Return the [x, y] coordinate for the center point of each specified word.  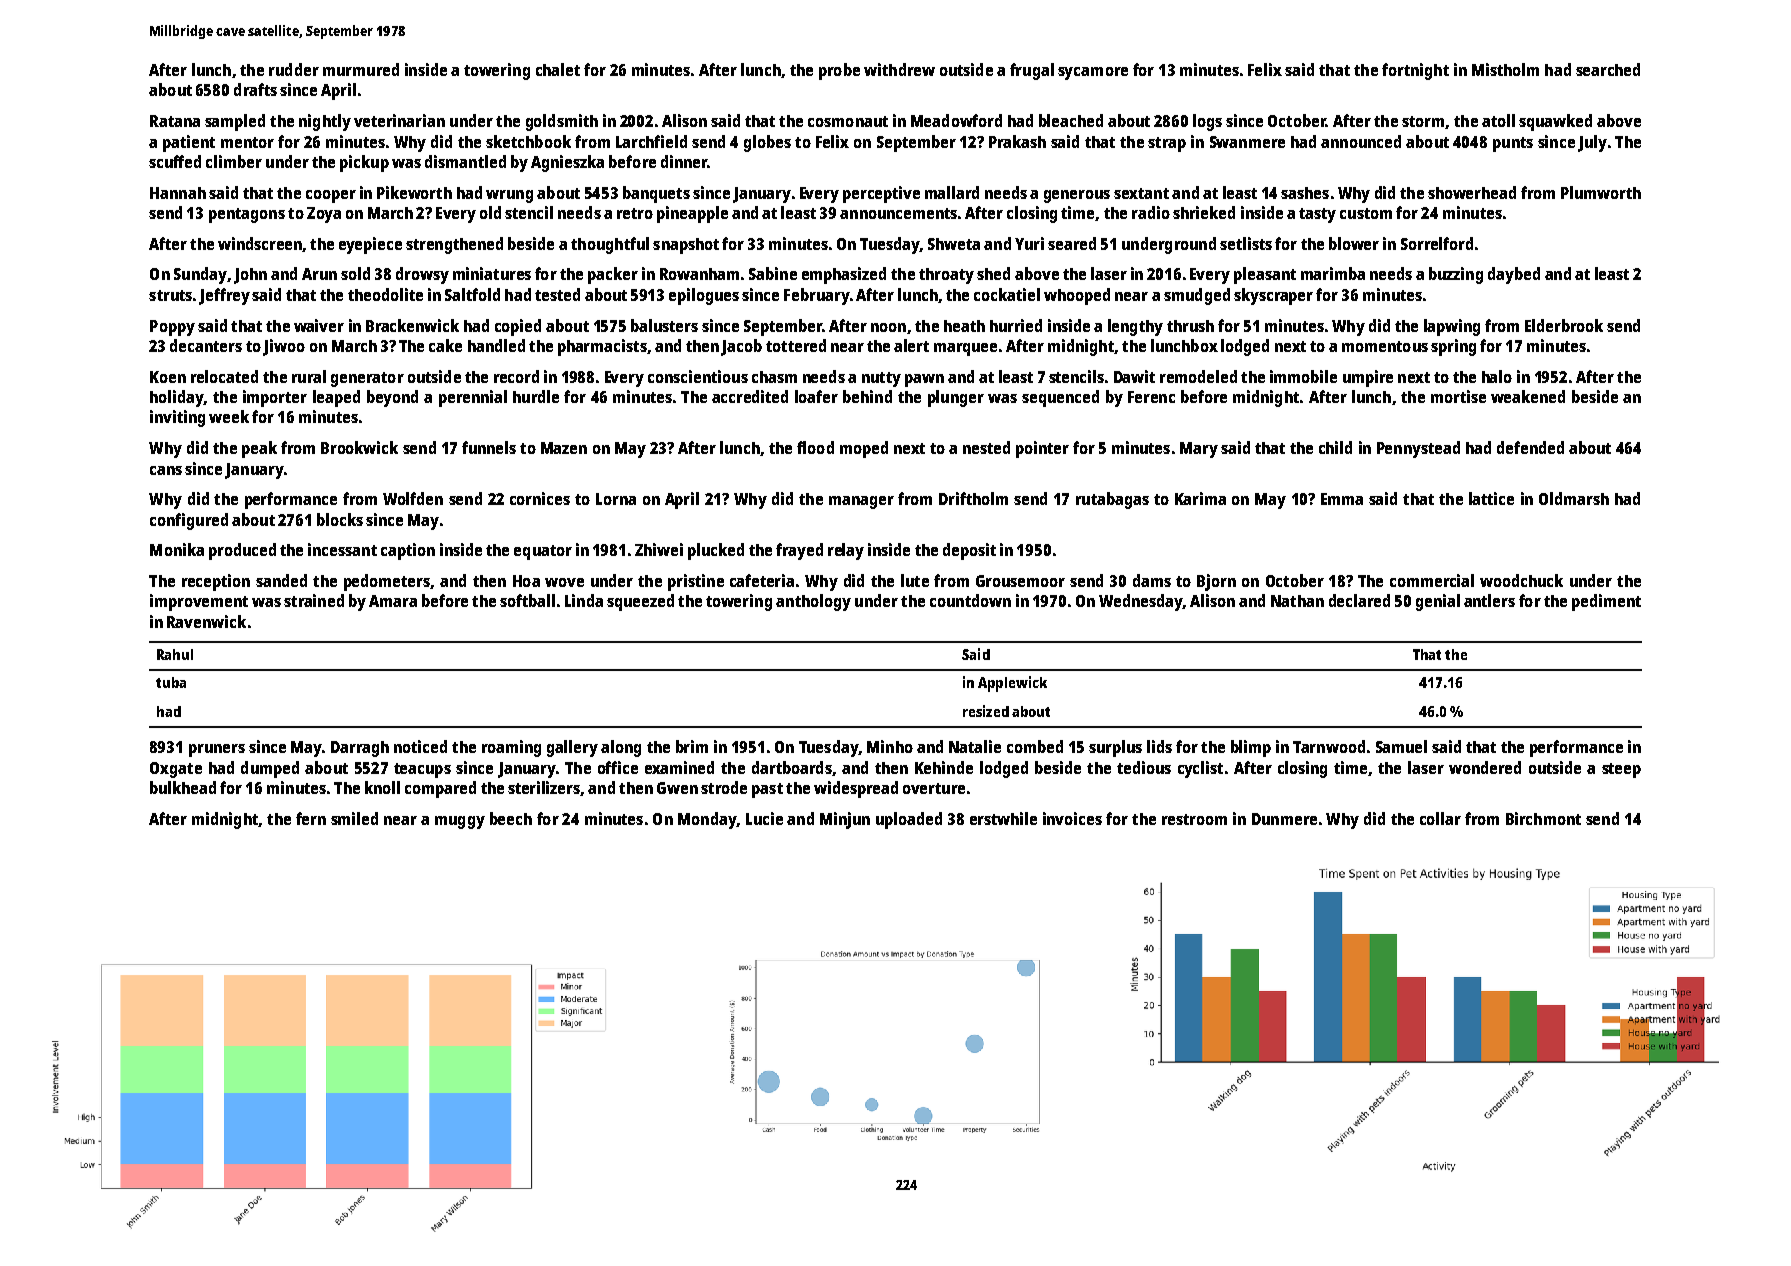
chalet [558, 69]
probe [839, 71]
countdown [970, 600]
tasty [1317, 215]
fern [311, 818]
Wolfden [413, 498]
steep [1621, 770]
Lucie [764, 818]
